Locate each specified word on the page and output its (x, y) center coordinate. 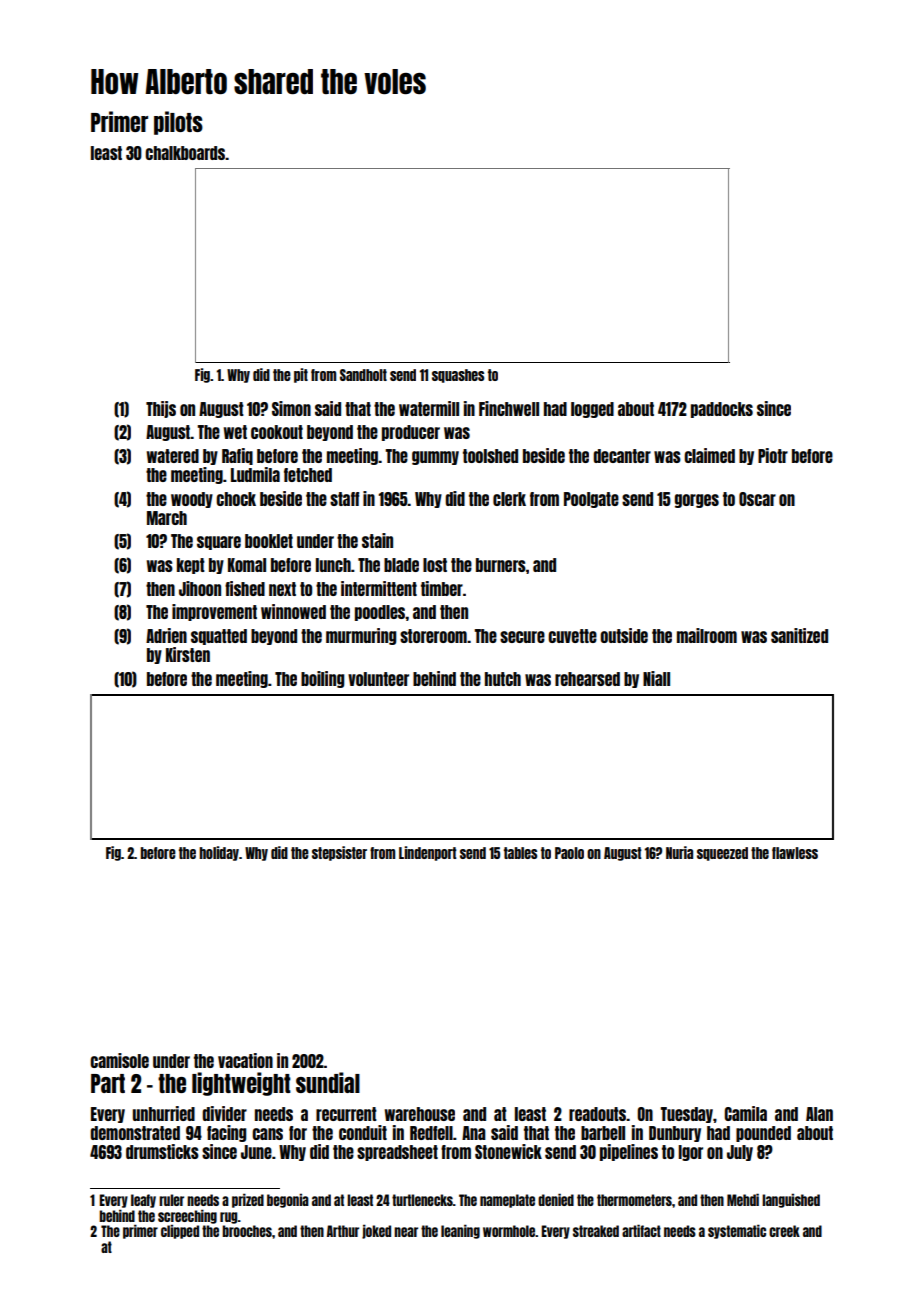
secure (522, 637)
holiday (219, 853)
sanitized (799, 635)
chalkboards (185, 153)
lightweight (241, 1084)
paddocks (722, 410)
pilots (178, 123)
